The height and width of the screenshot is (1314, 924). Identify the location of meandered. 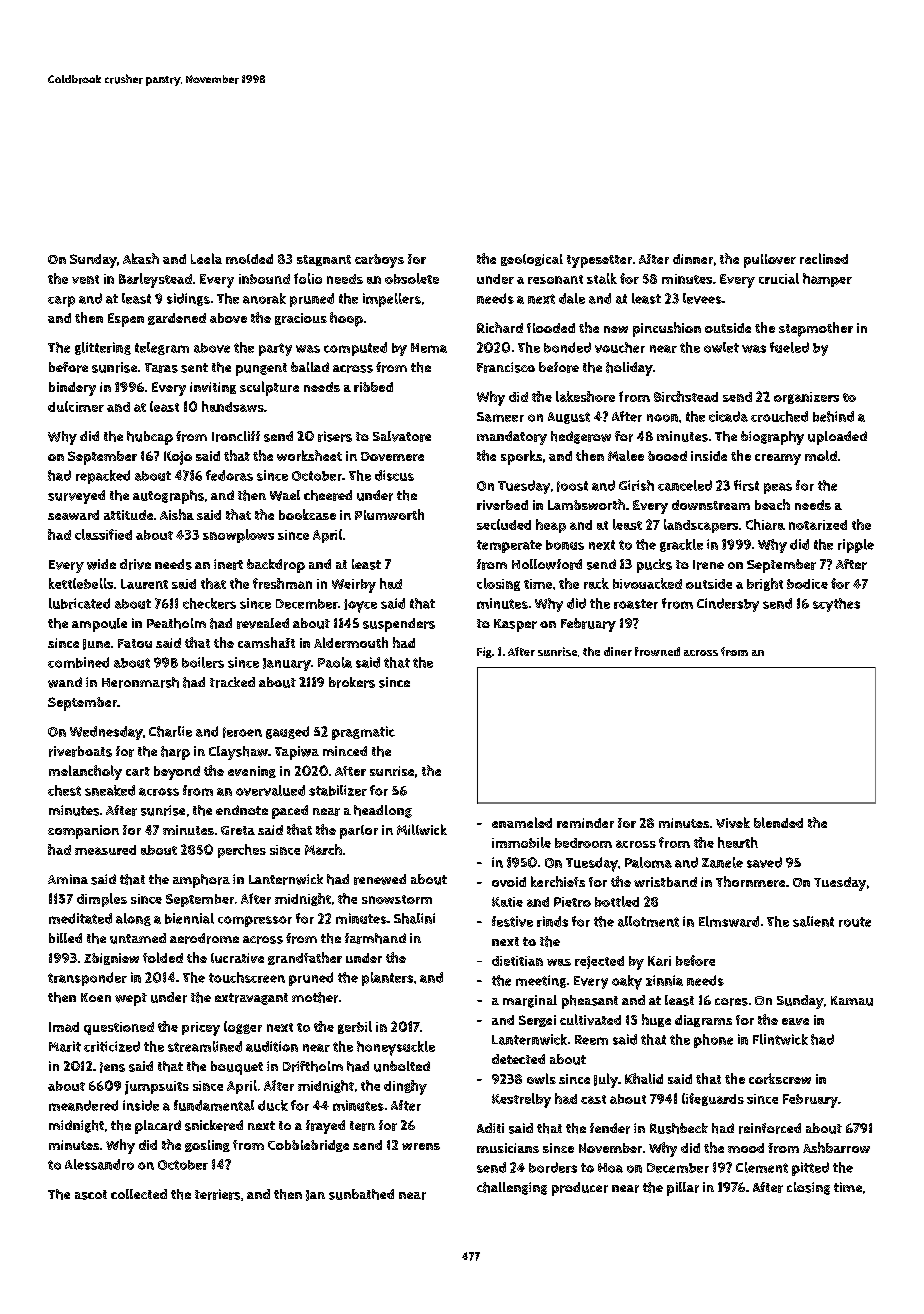
(83, 1105).
